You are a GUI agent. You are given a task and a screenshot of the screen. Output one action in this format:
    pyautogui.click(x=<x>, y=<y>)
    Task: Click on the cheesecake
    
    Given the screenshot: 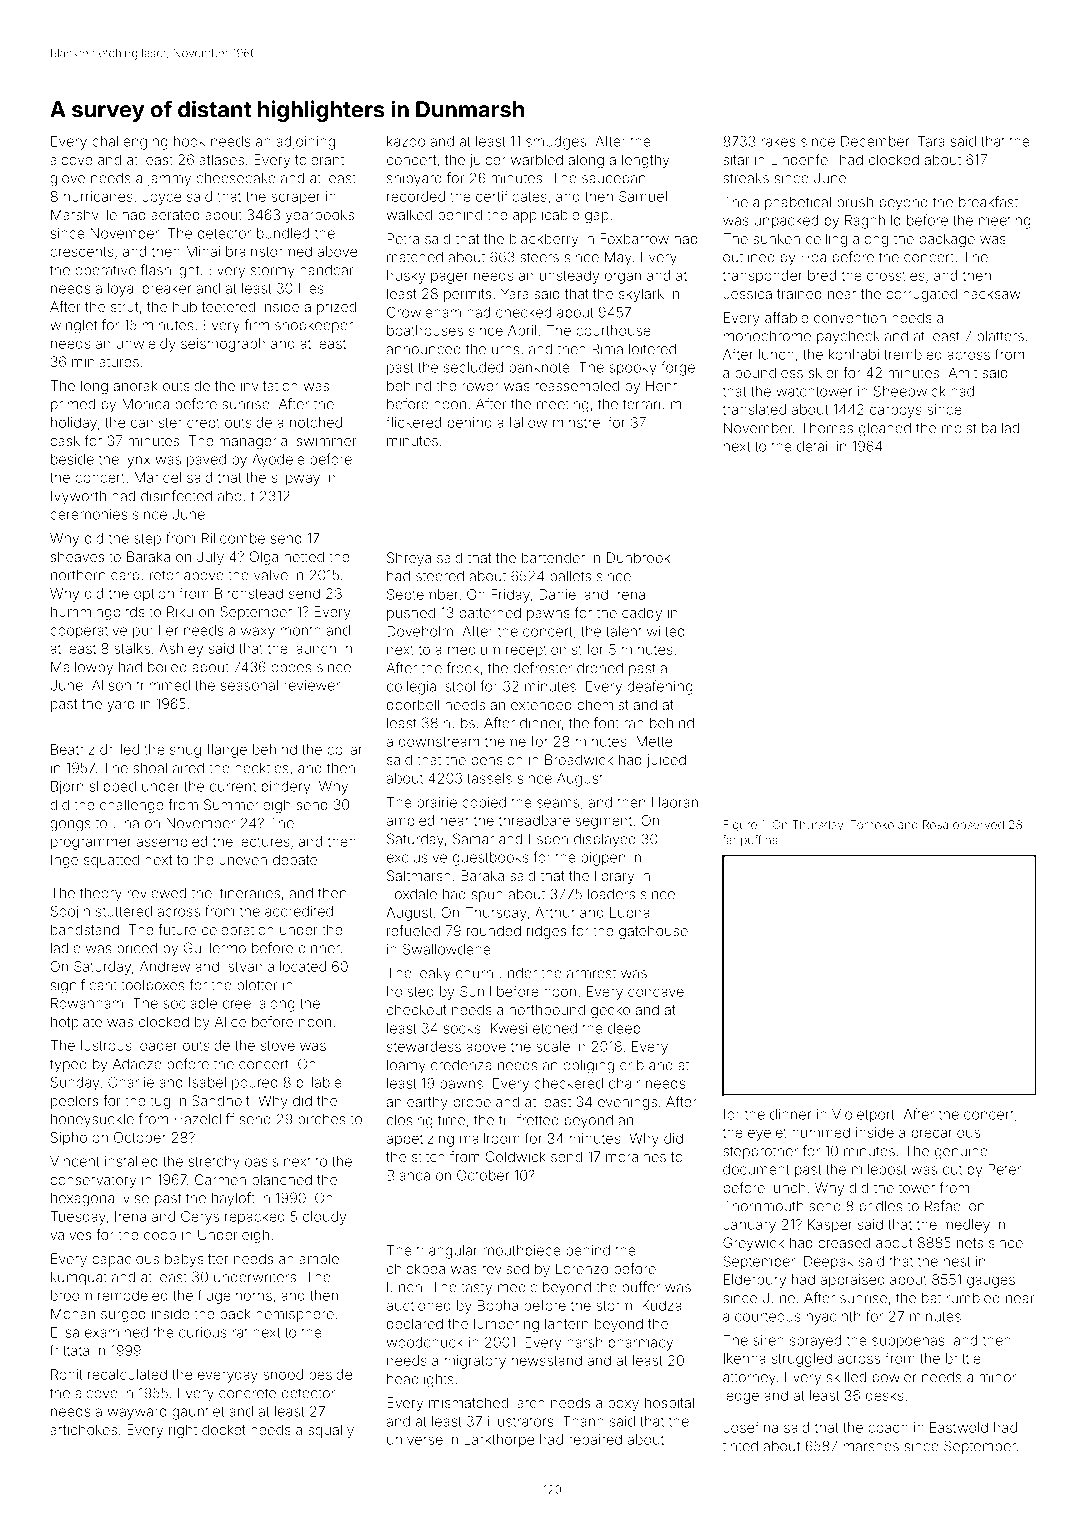 What is the action you would take?
    pyautogui.click(x=236, y=178)
